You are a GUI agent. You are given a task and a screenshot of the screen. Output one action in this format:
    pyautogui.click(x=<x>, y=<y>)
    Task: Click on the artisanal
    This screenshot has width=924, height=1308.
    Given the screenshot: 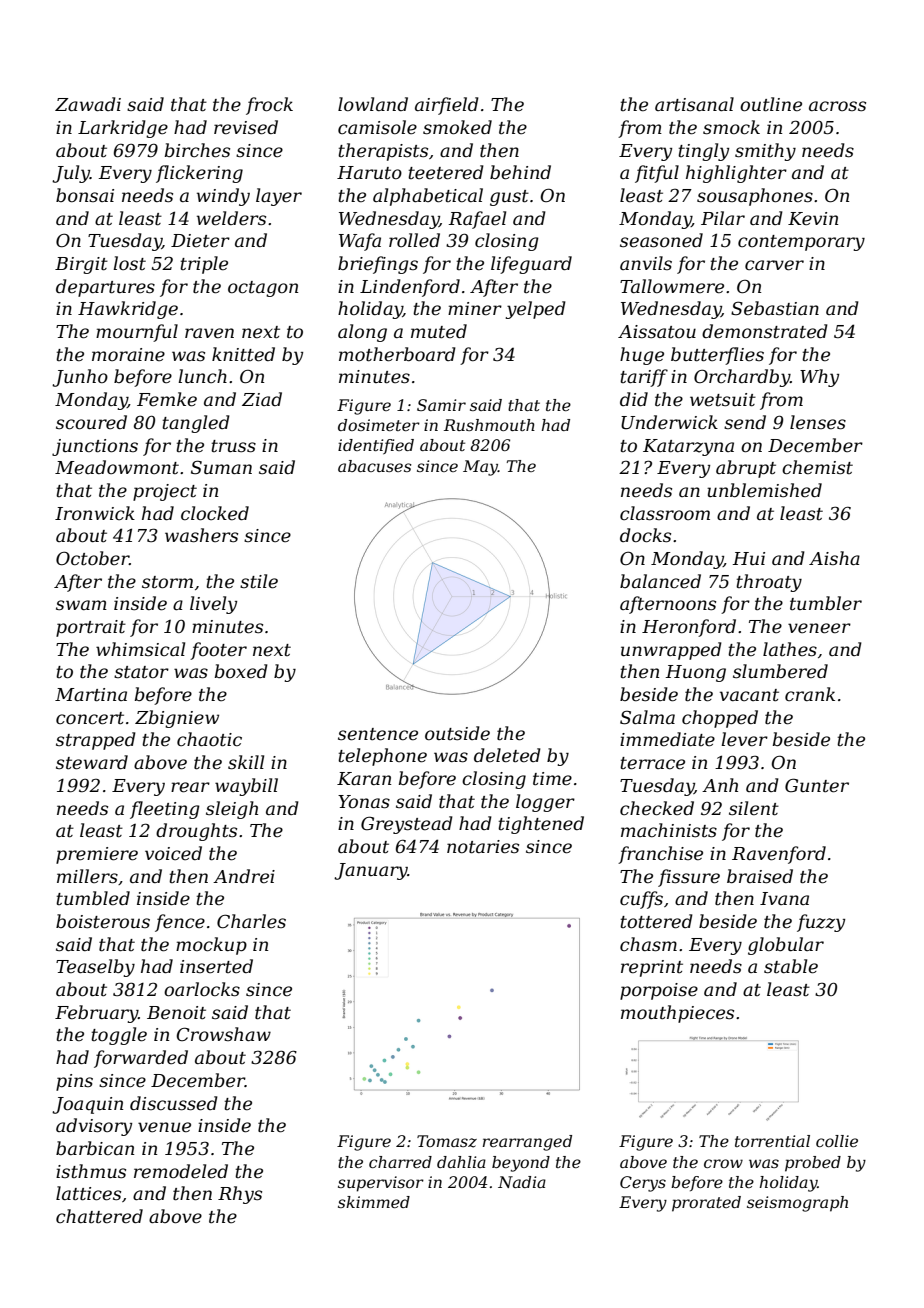 What is the action you would take?
    pyautogui.click(x=694, y=104)
